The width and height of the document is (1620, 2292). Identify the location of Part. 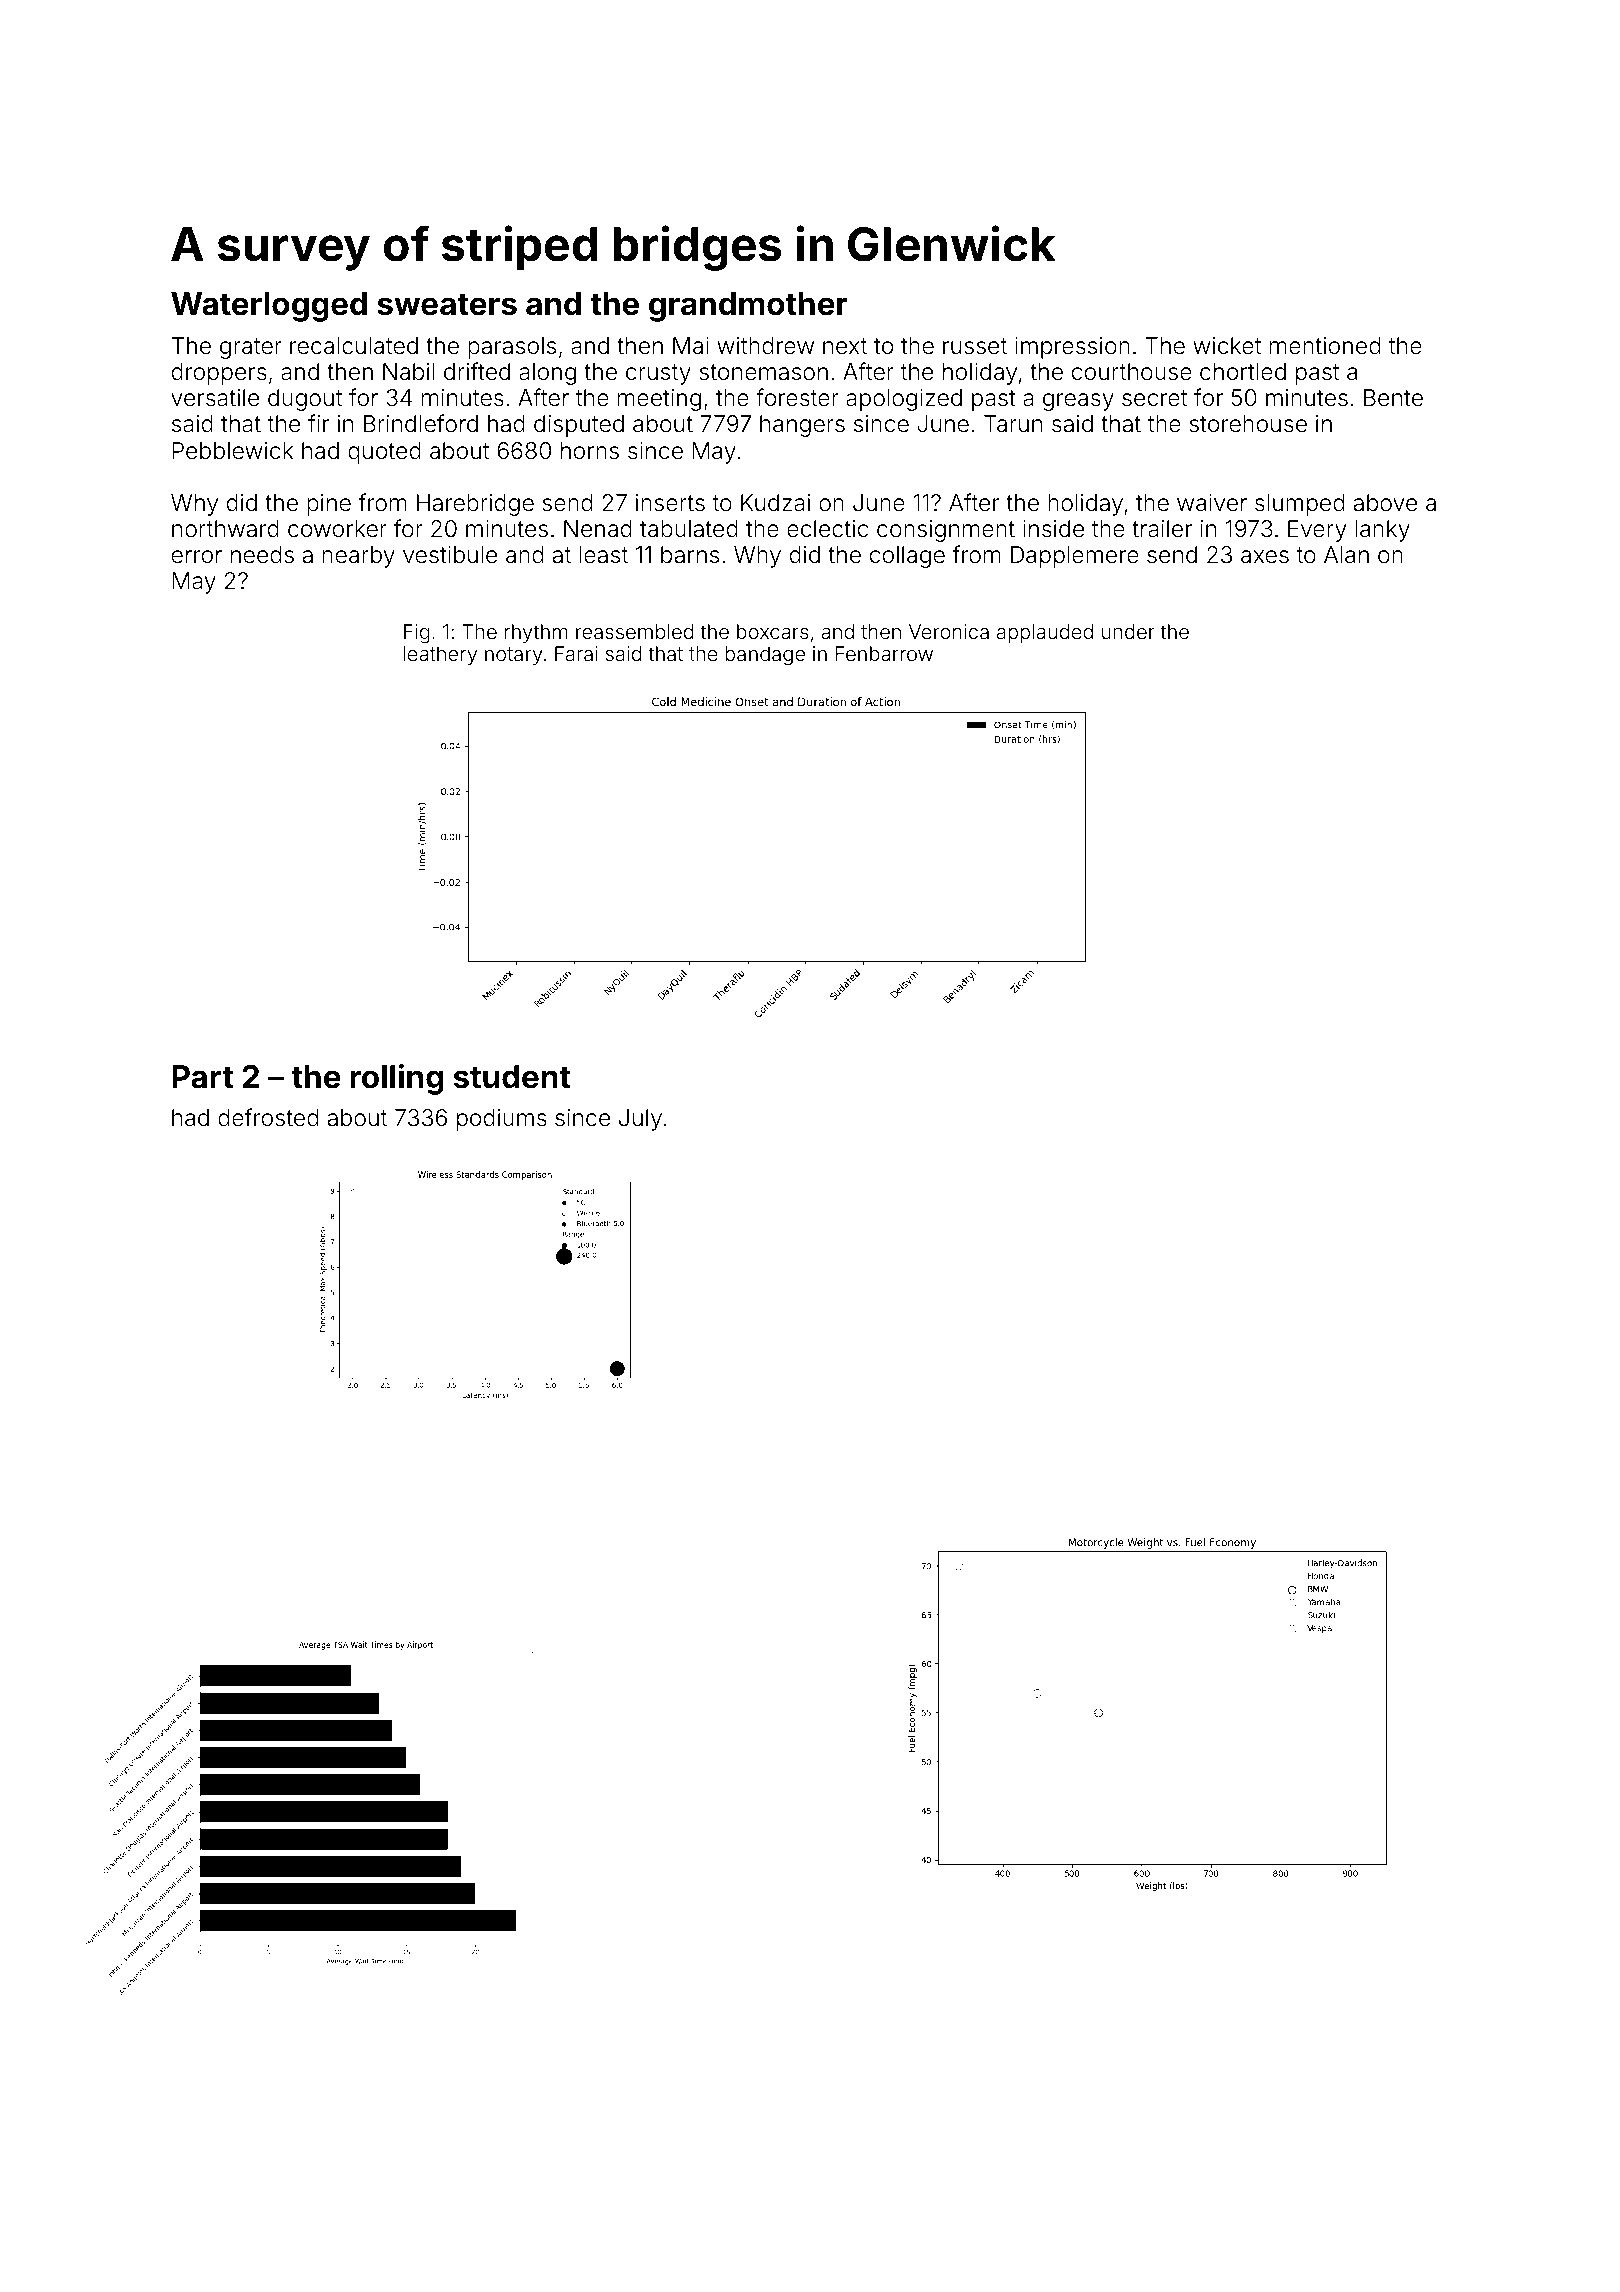
(202, 1077).
